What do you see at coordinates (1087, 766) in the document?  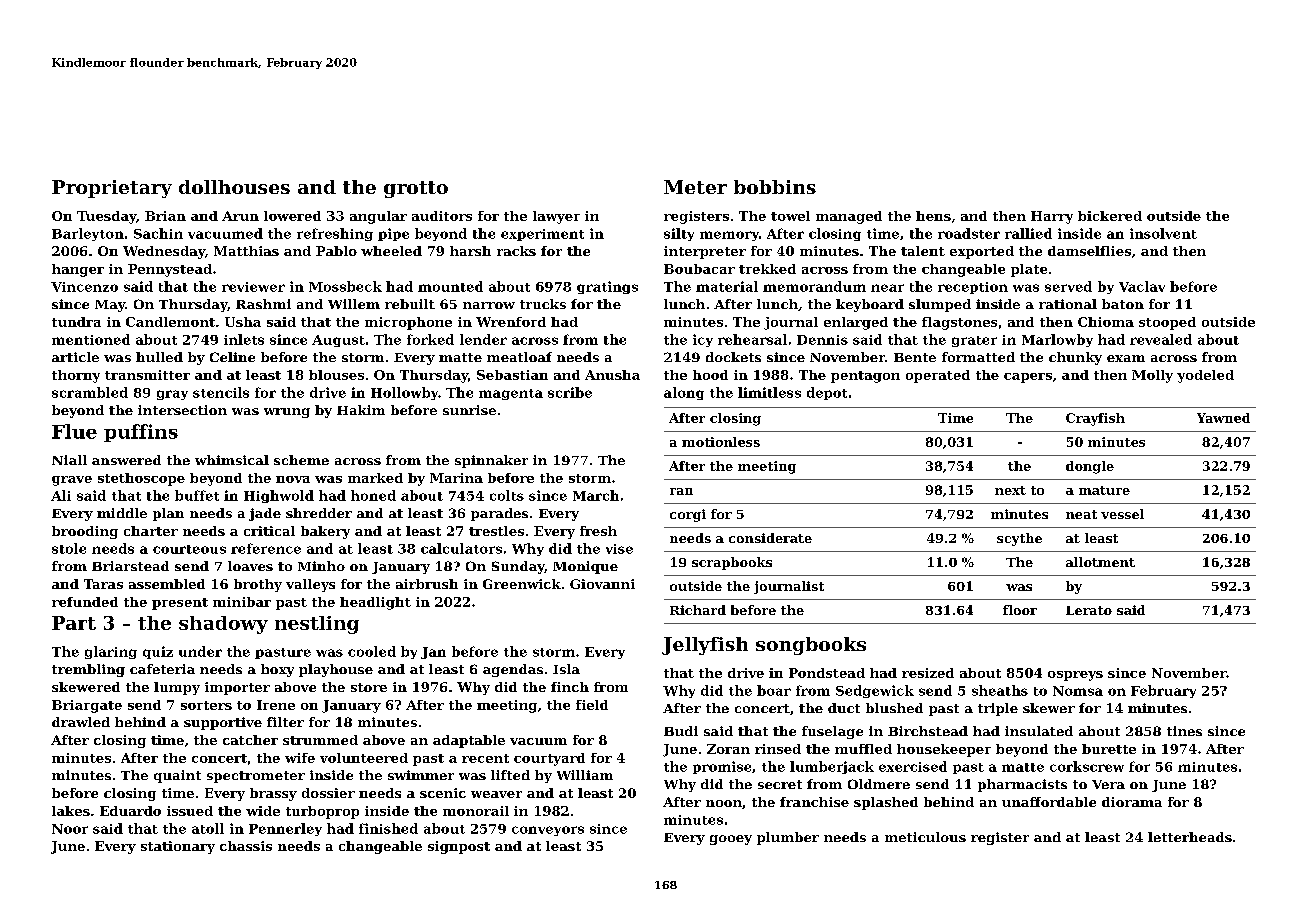 I see `corkscrew` at bounding box center [1087, 766].
